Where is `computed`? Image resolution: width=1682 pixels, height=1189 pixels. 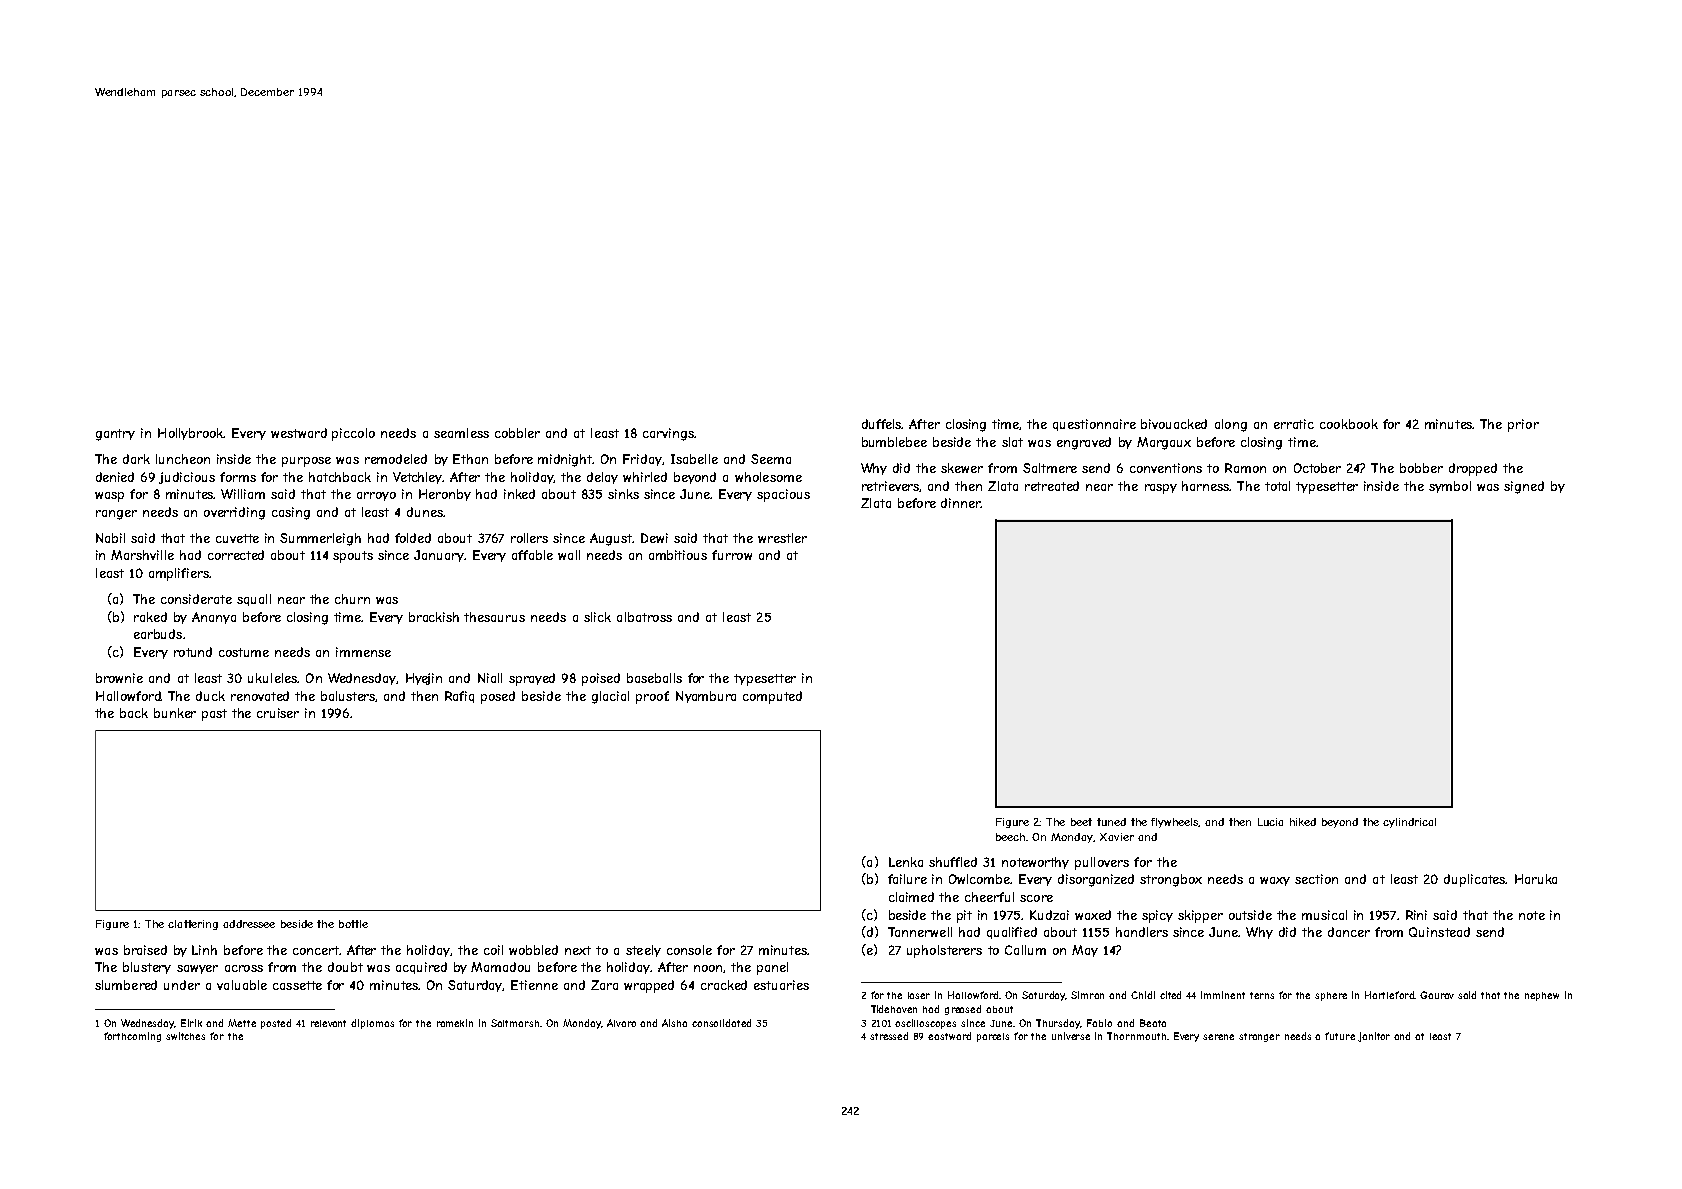
computed is located at coordinates (772, 697).
